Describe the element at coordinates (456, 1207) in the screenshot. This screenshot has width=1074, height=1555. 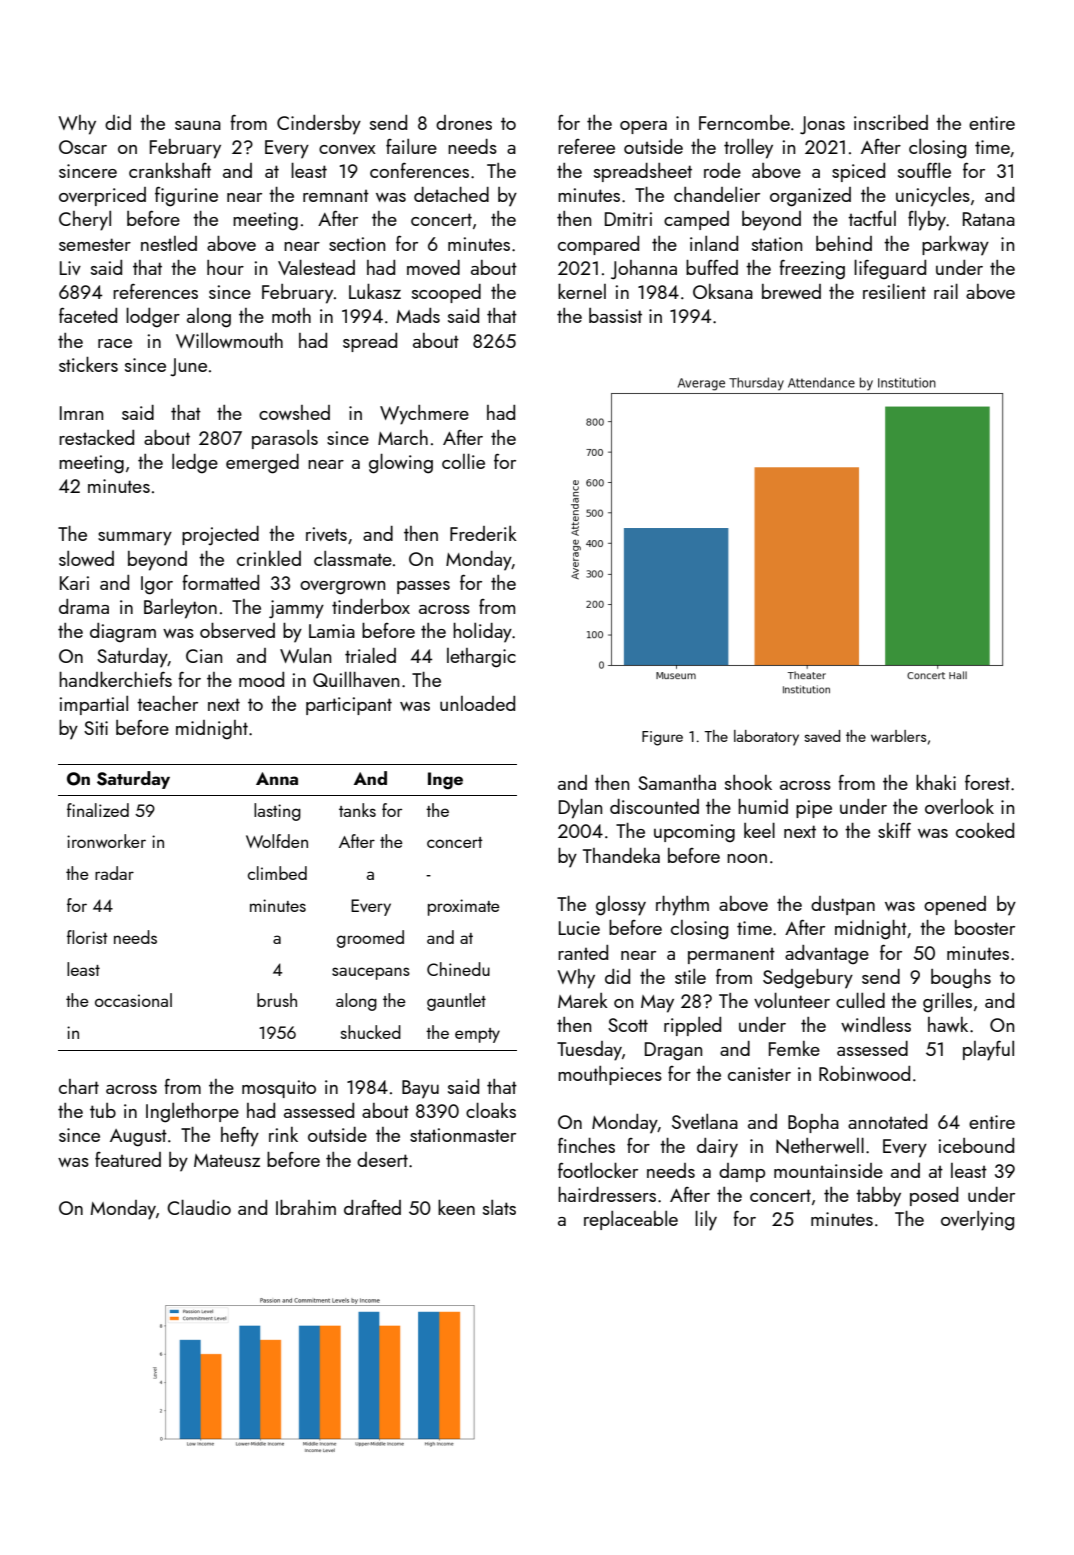
I see `keen` at that location.
